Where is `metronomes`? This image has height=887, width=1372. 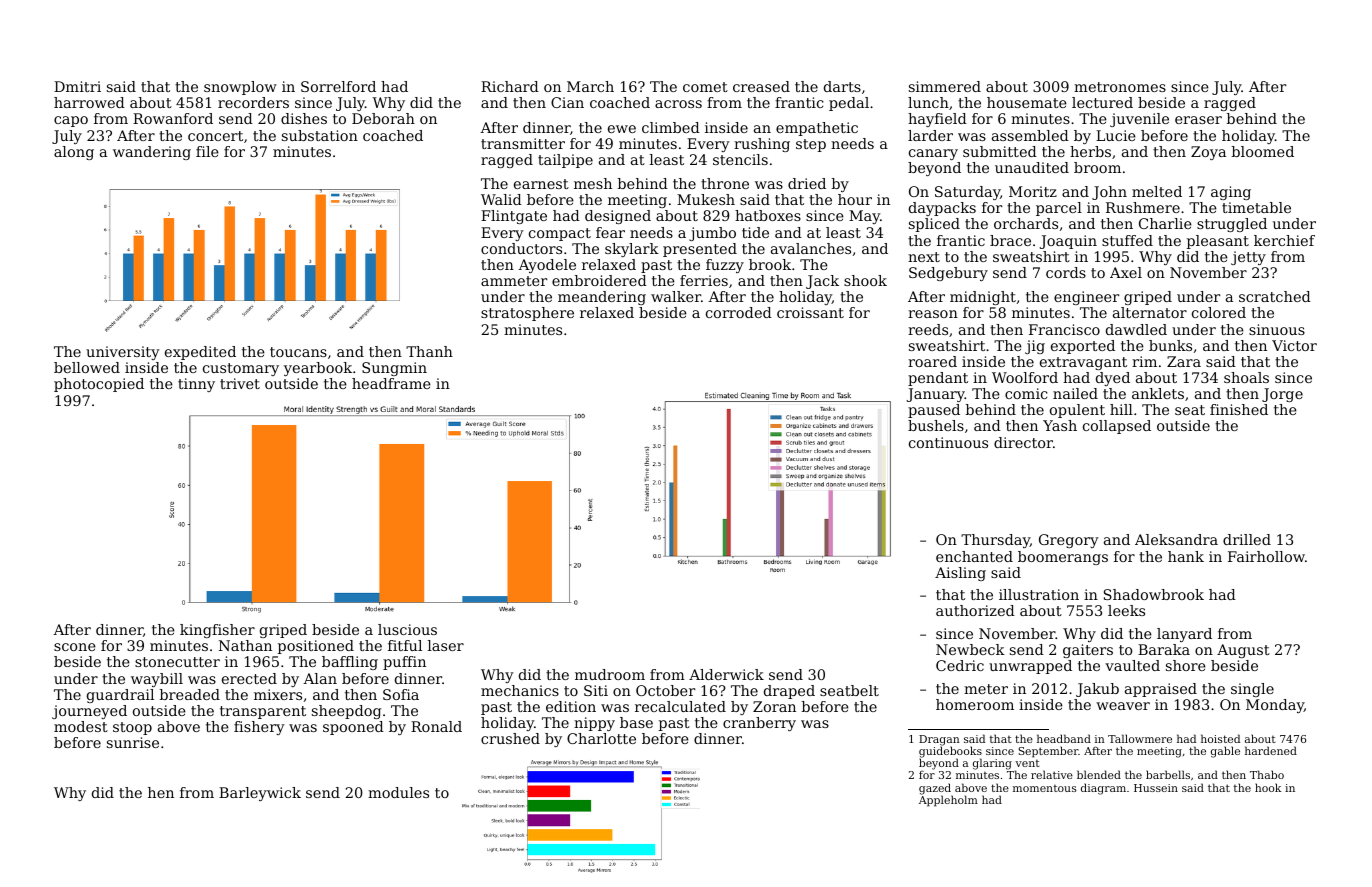
metronomes is located at coordinates (1120, 87).
